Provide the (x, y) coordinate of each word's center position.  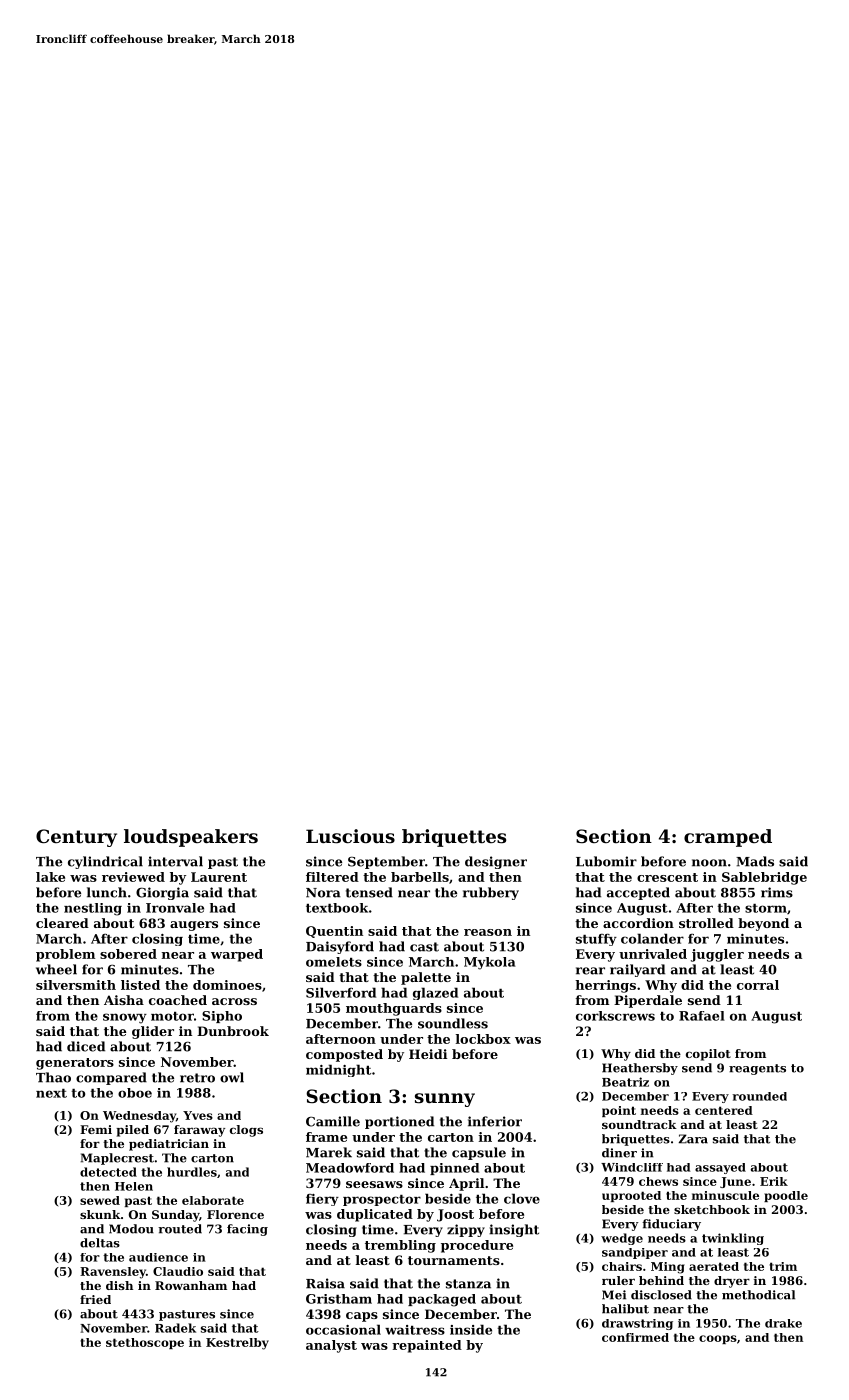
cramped (728, 838)
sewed (100, 1200)
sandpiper (635, 1253)
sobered (128, 954)
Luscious (350, 836)
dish (119, 1285)
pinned (454, 1169)
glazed (435, 993)
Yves (198, 1115)
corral (758, 985)
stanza (468, 1284)
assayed (720, 1168)
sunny (445, 1100)
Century (76, 838)
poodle (786, 1196)
